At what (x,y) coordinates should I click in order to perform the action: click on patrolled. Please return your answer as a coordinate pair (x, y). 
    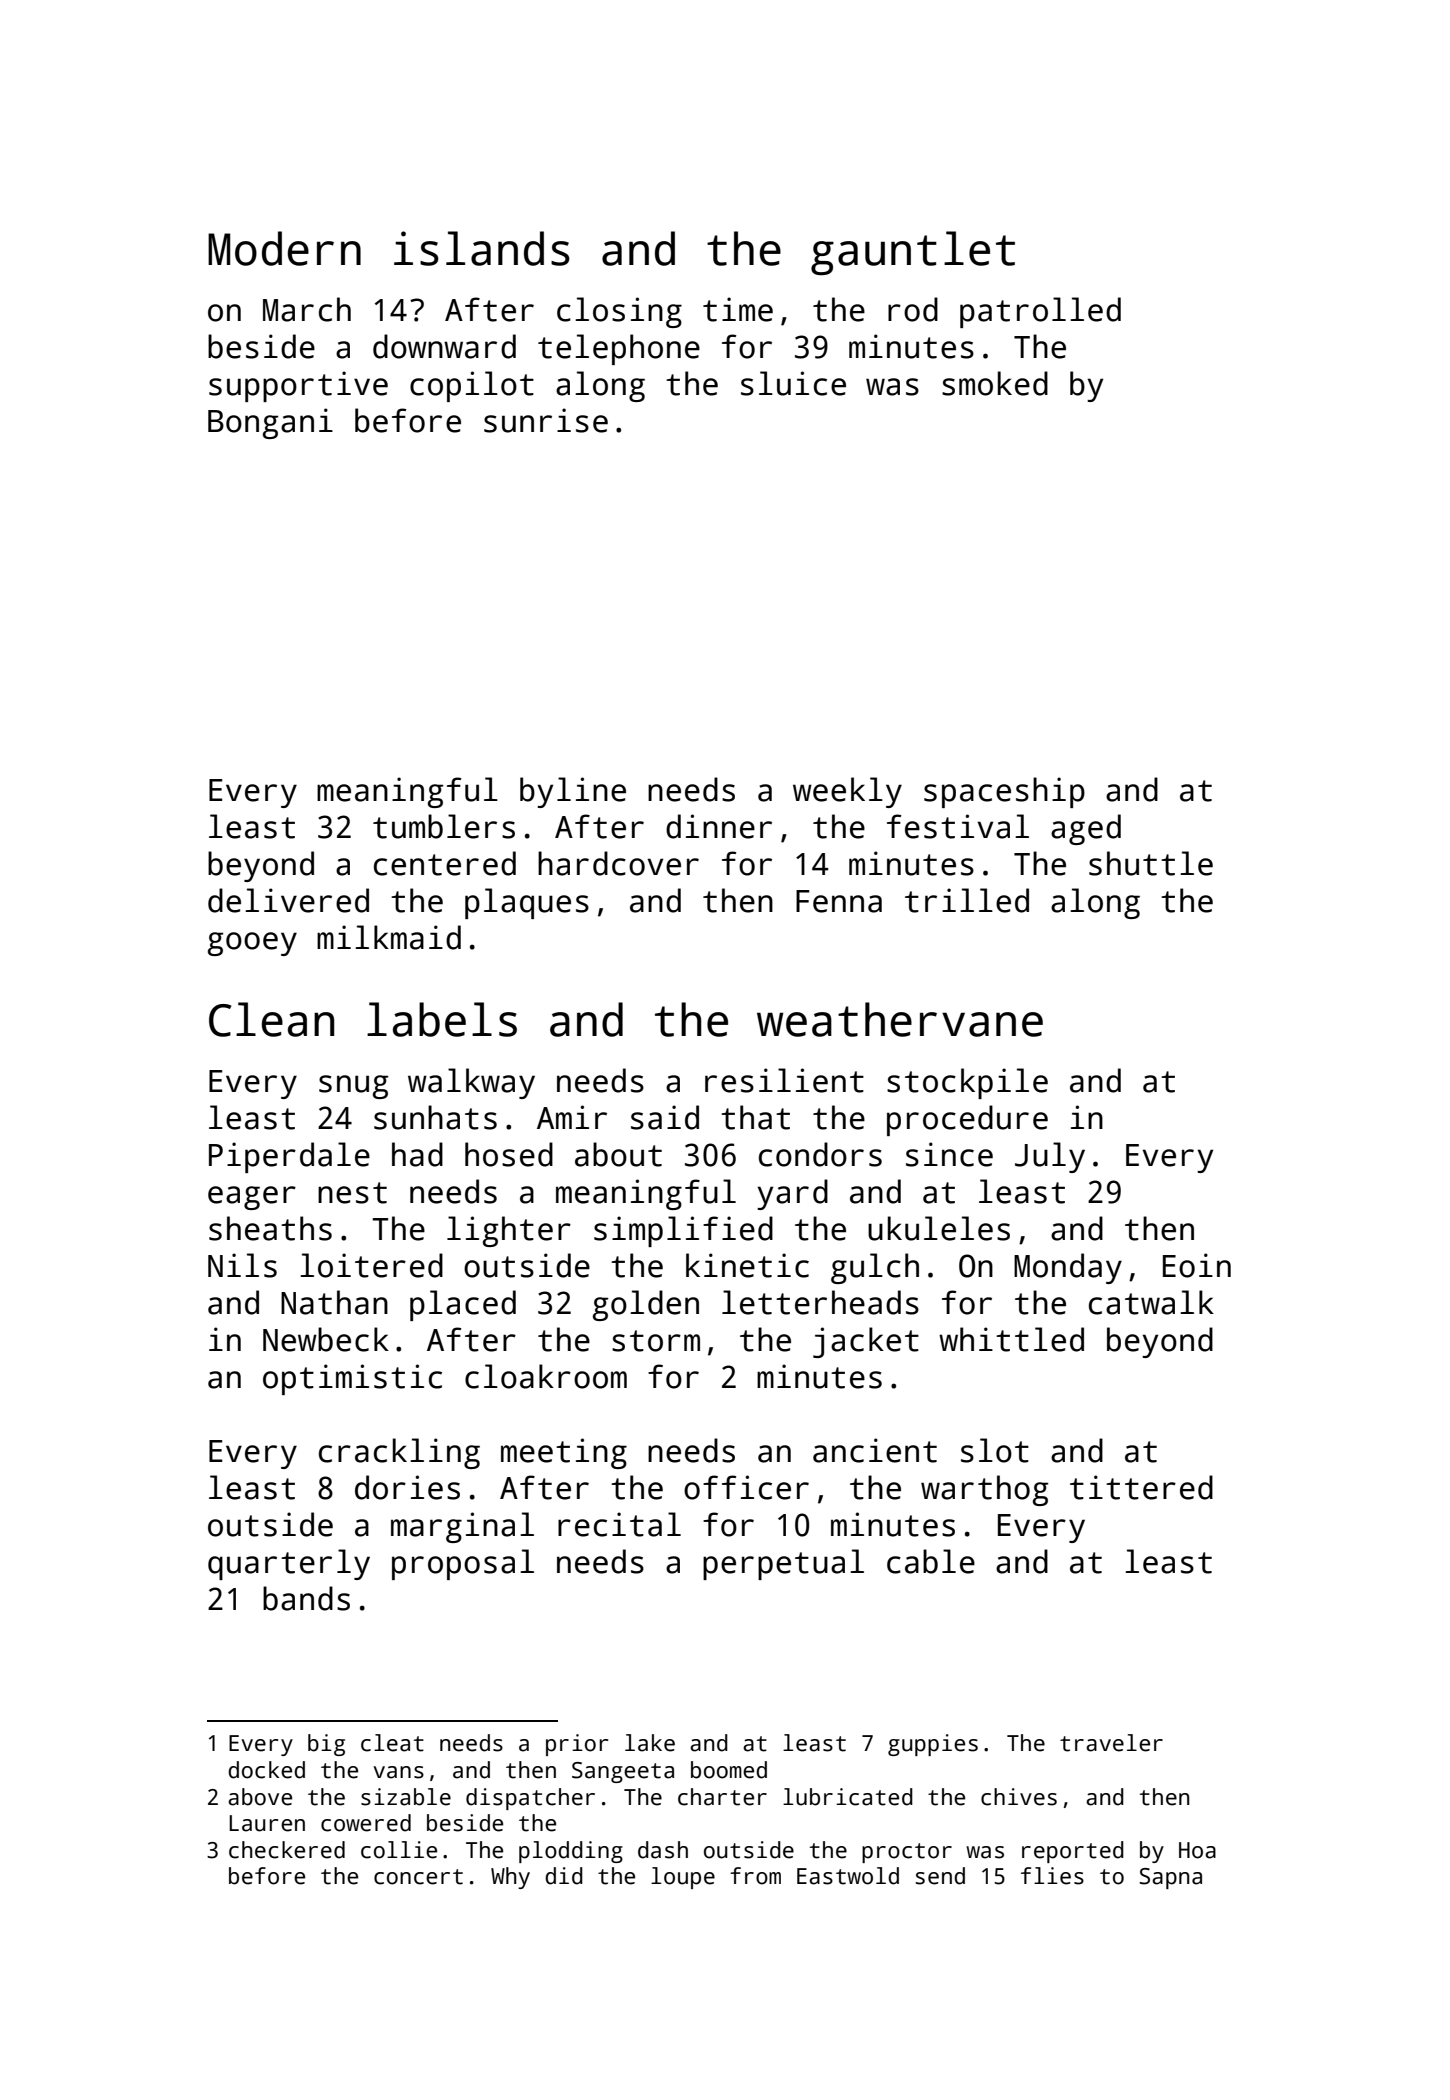
    Looking at the image, I should click on (1040, 312).
